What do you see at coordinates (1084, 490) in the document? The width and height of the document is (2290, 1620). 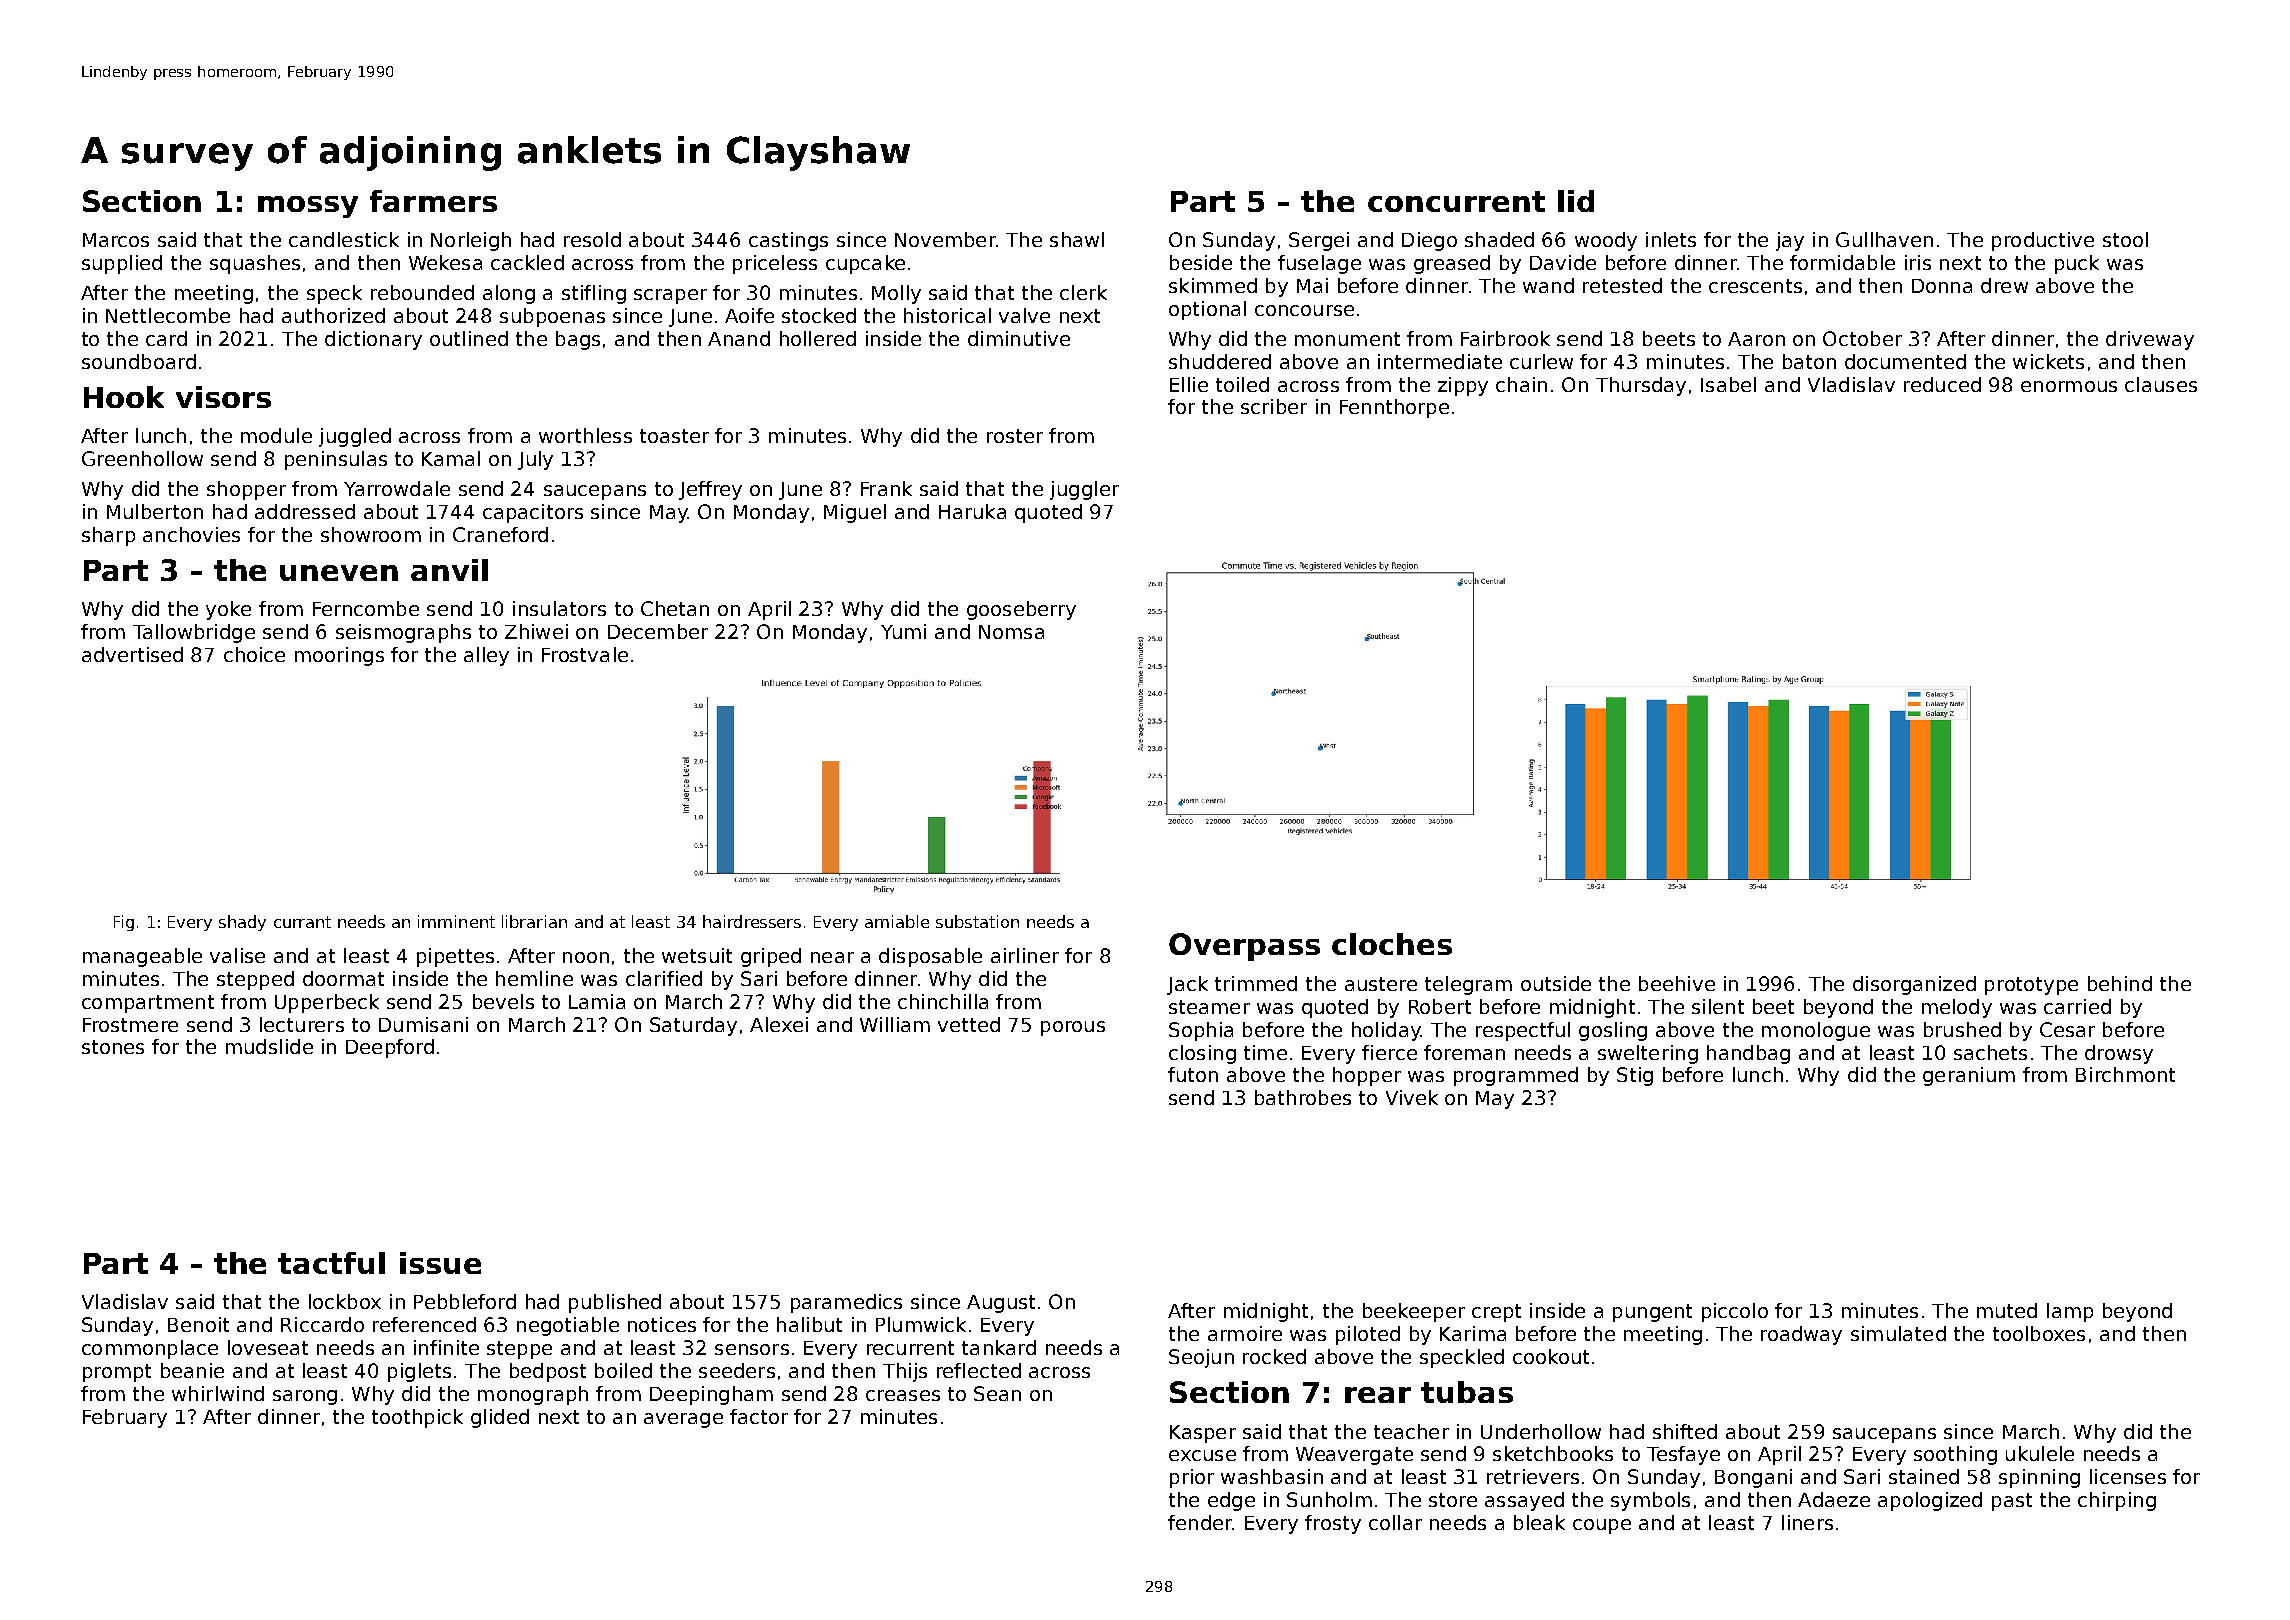 I see `juggler` at bounding box center [1084, 490].
